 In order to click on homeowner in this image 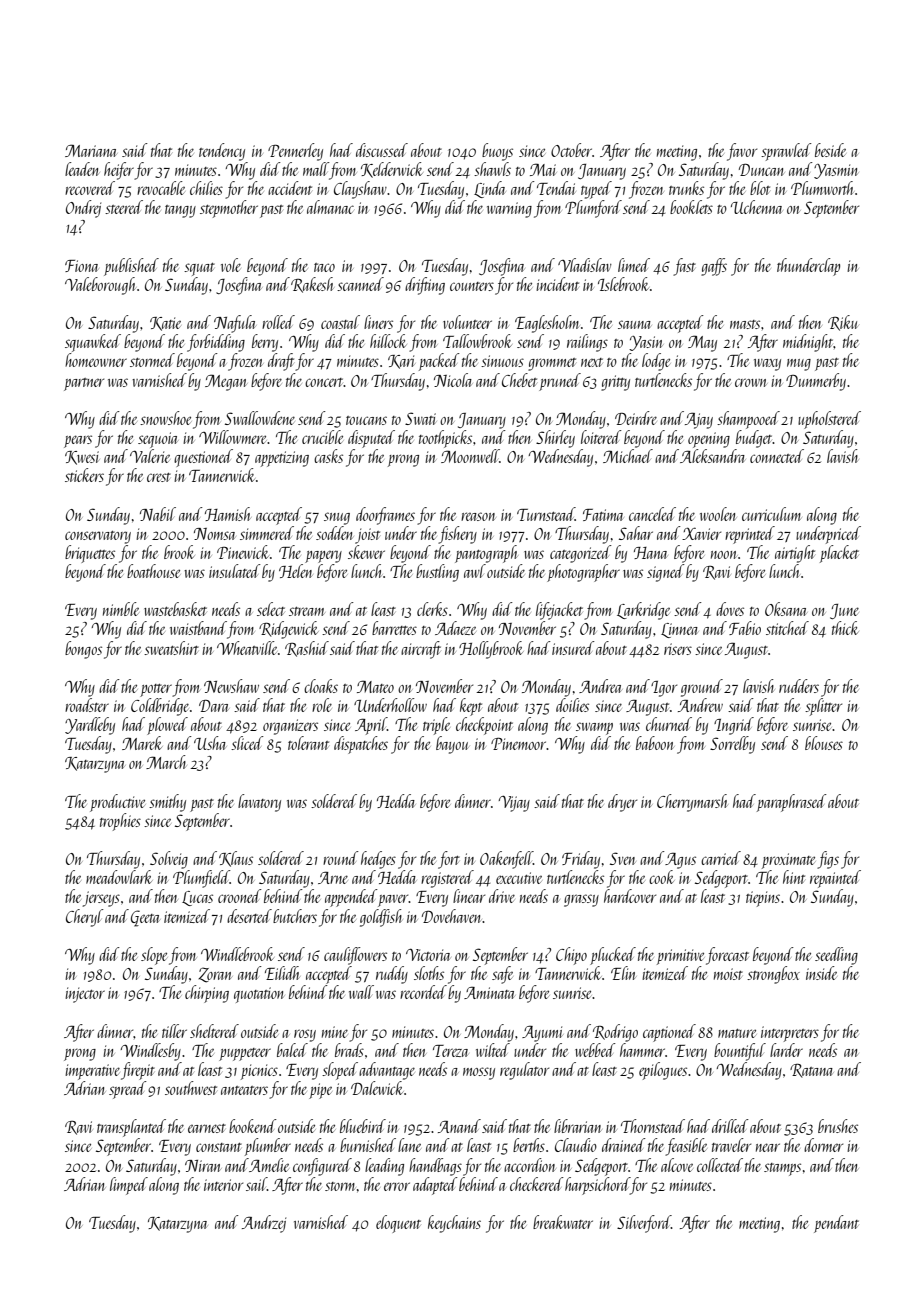, I will do `click(96, 360)`.
